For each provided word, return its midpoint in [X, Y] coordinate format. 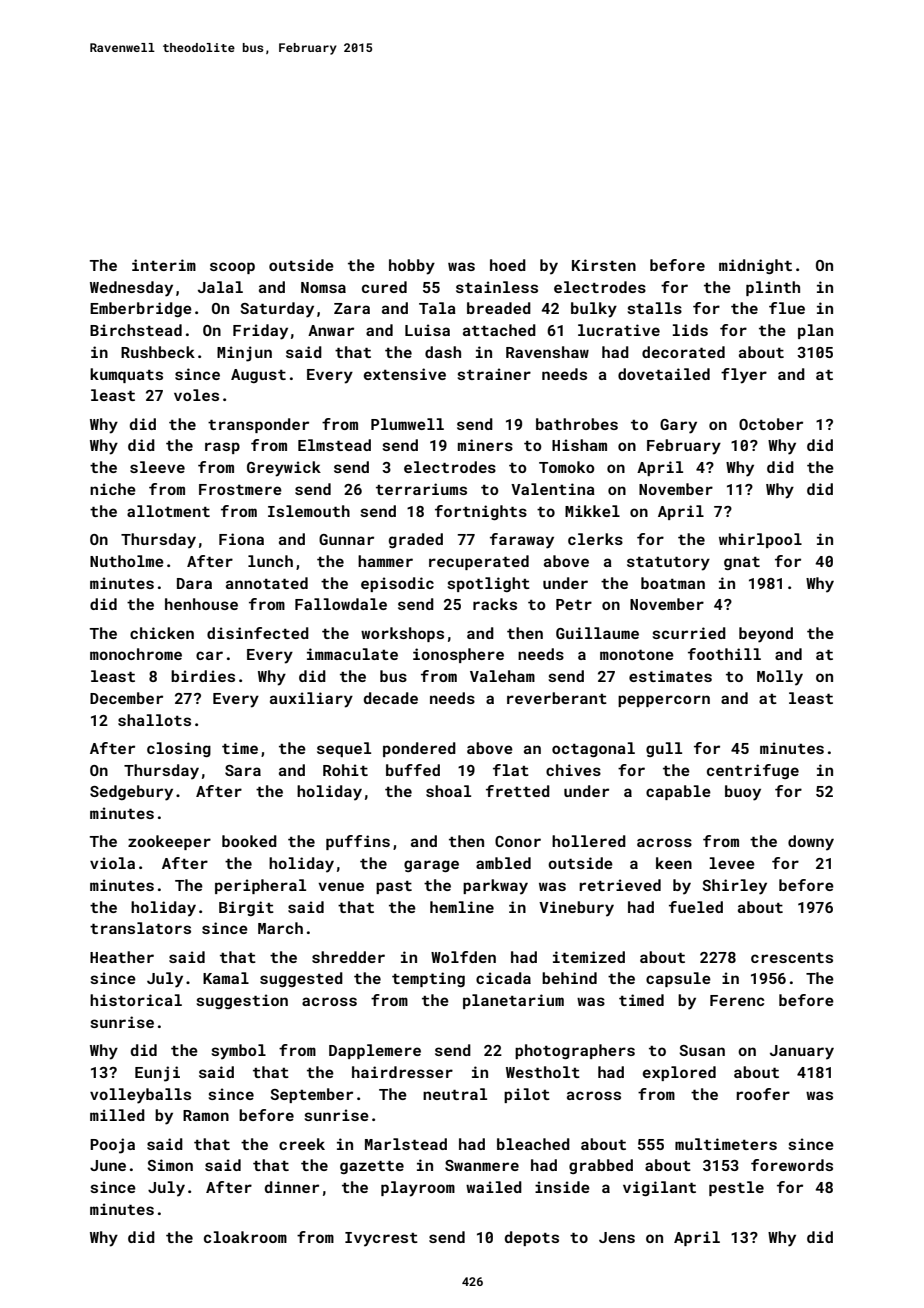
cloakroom [245, 1237]
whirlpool [760, 540]
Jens [617, 1237]
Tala [437, 308]
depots [532, 1238]
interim [164, 265]
